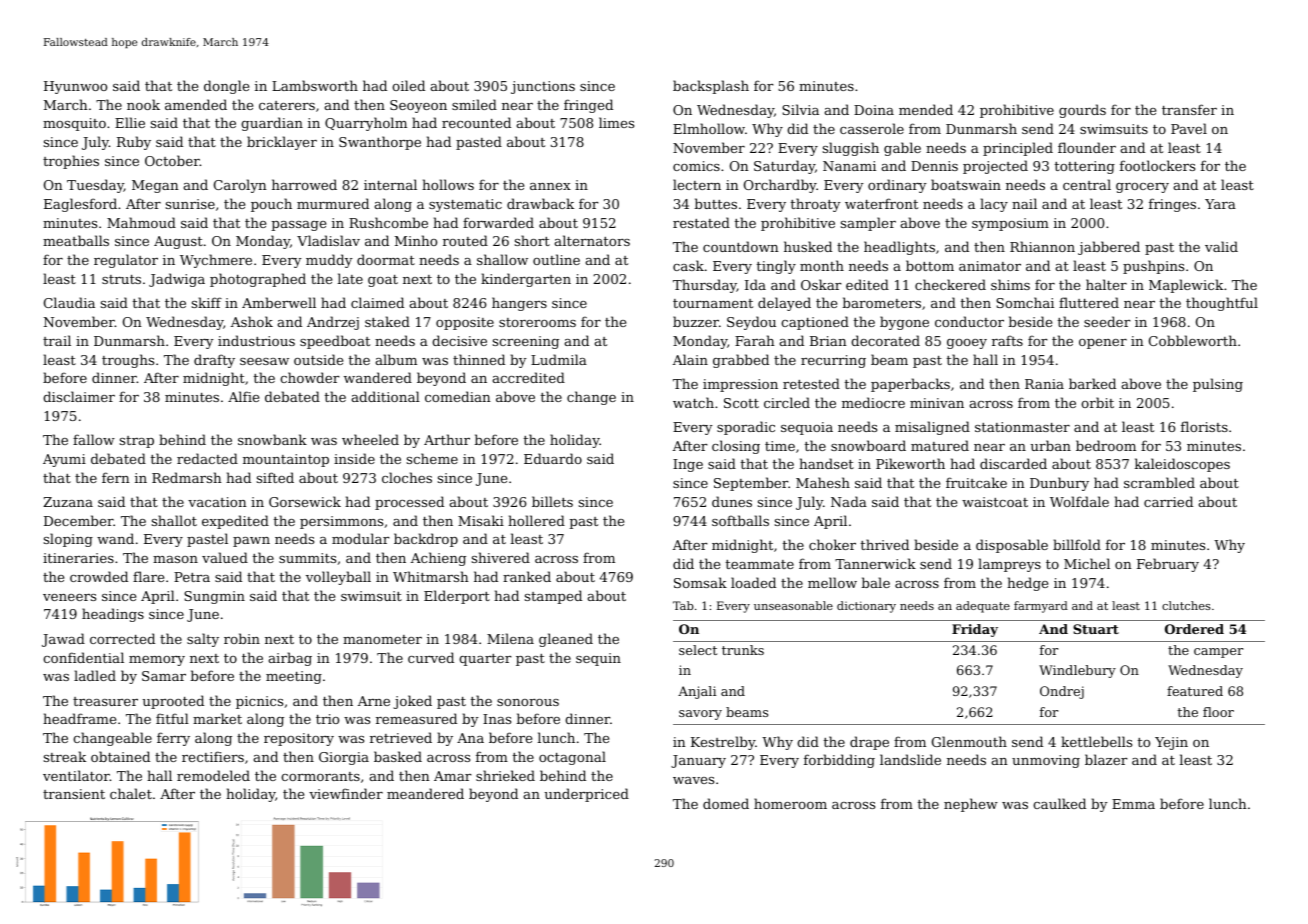  Describe the element at coordinates (68, 540) in the screenshot. I see `sloping` at that location.
